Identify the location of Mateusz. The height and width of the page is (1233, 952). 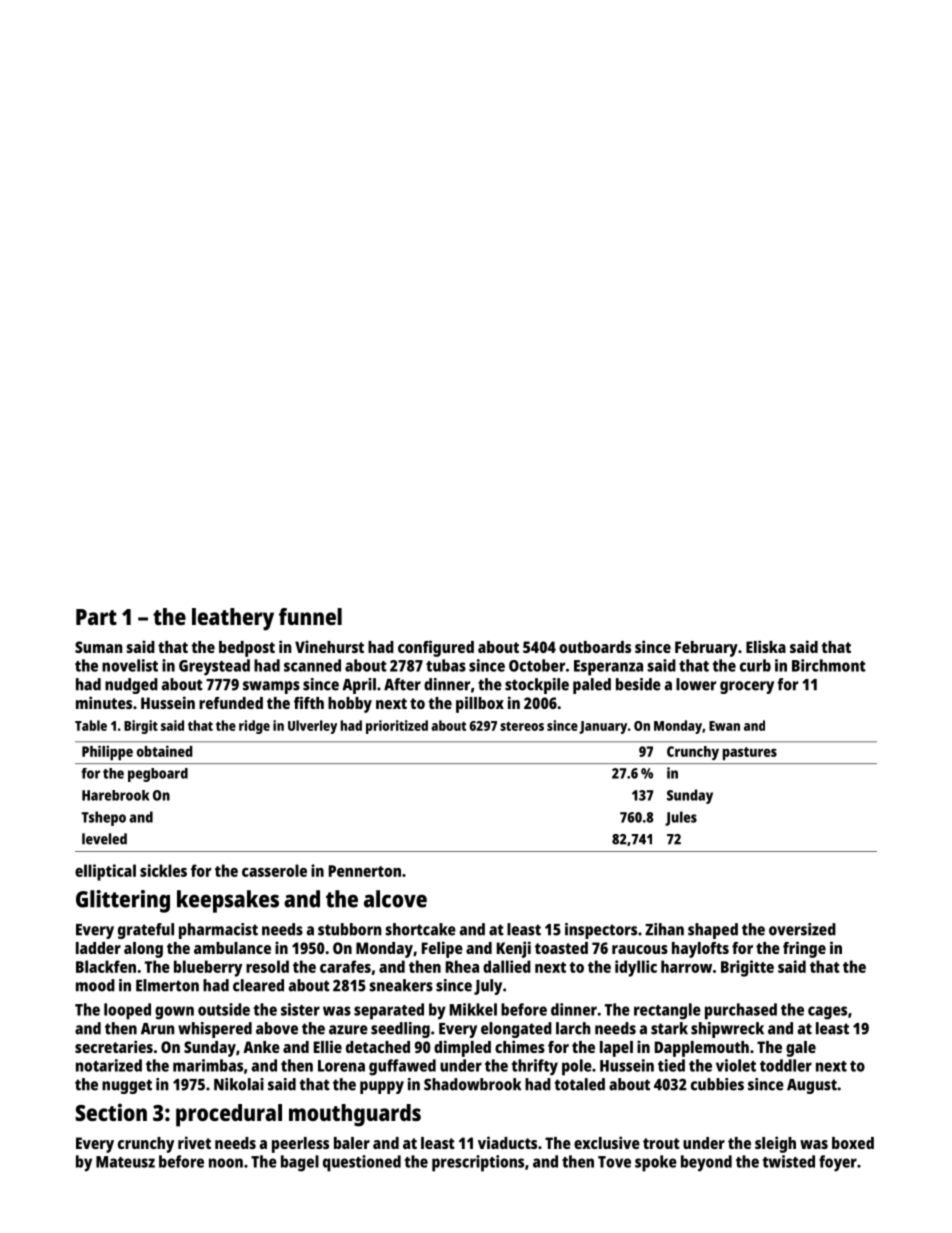
(125, 1162).
